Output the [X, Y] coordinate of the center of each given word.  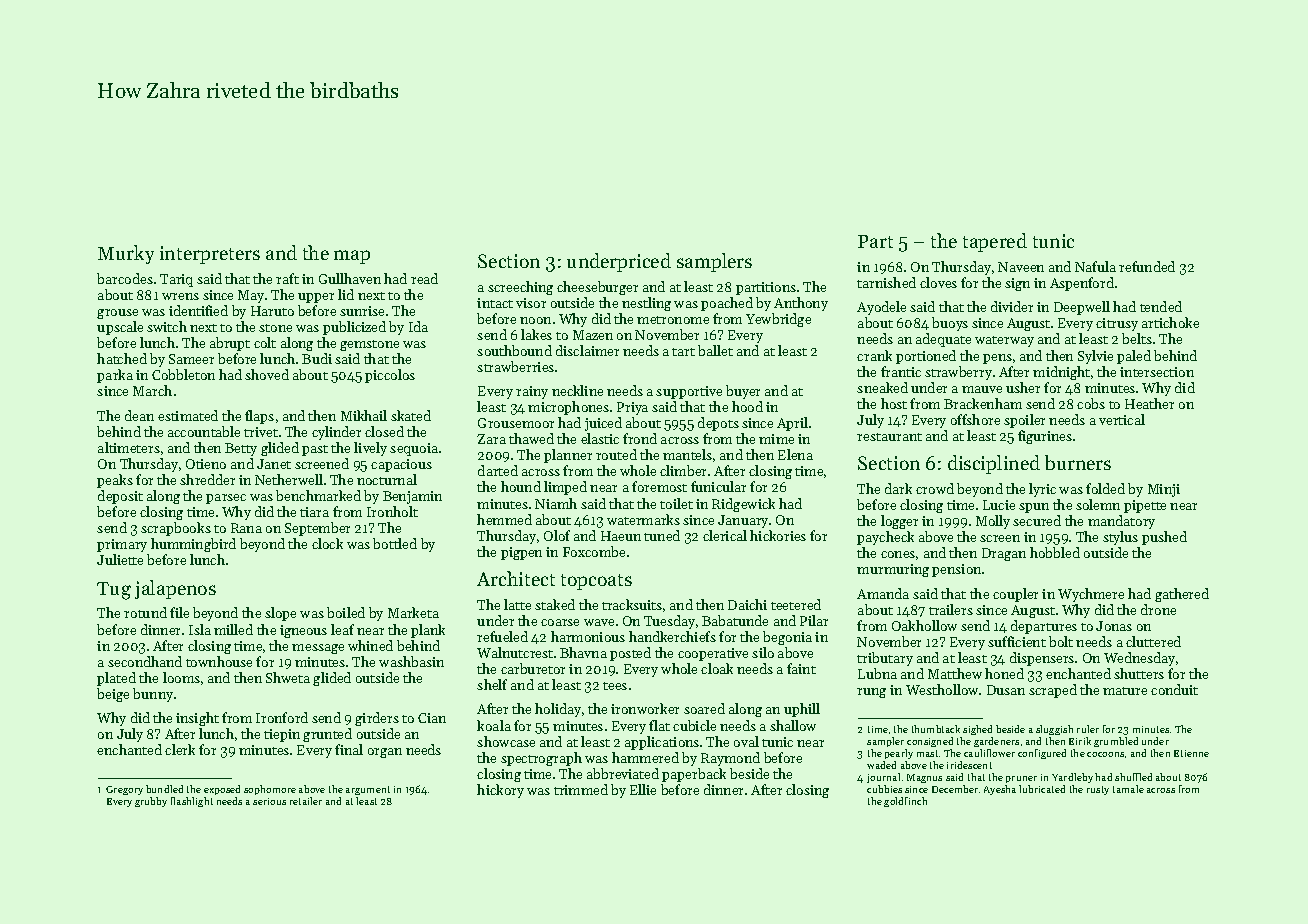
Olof [557, 535]
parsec [226, 499]
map [352, 257]
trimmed [581, 789]
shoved [267, 374]
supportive [689, 392]
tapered [995, 242]
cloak [717, 668]
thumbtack [936, 729]
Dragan [1004, 554]
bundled [164, 789]
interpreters [210, 255]
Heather [1149, 403]
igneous [303, 631]
